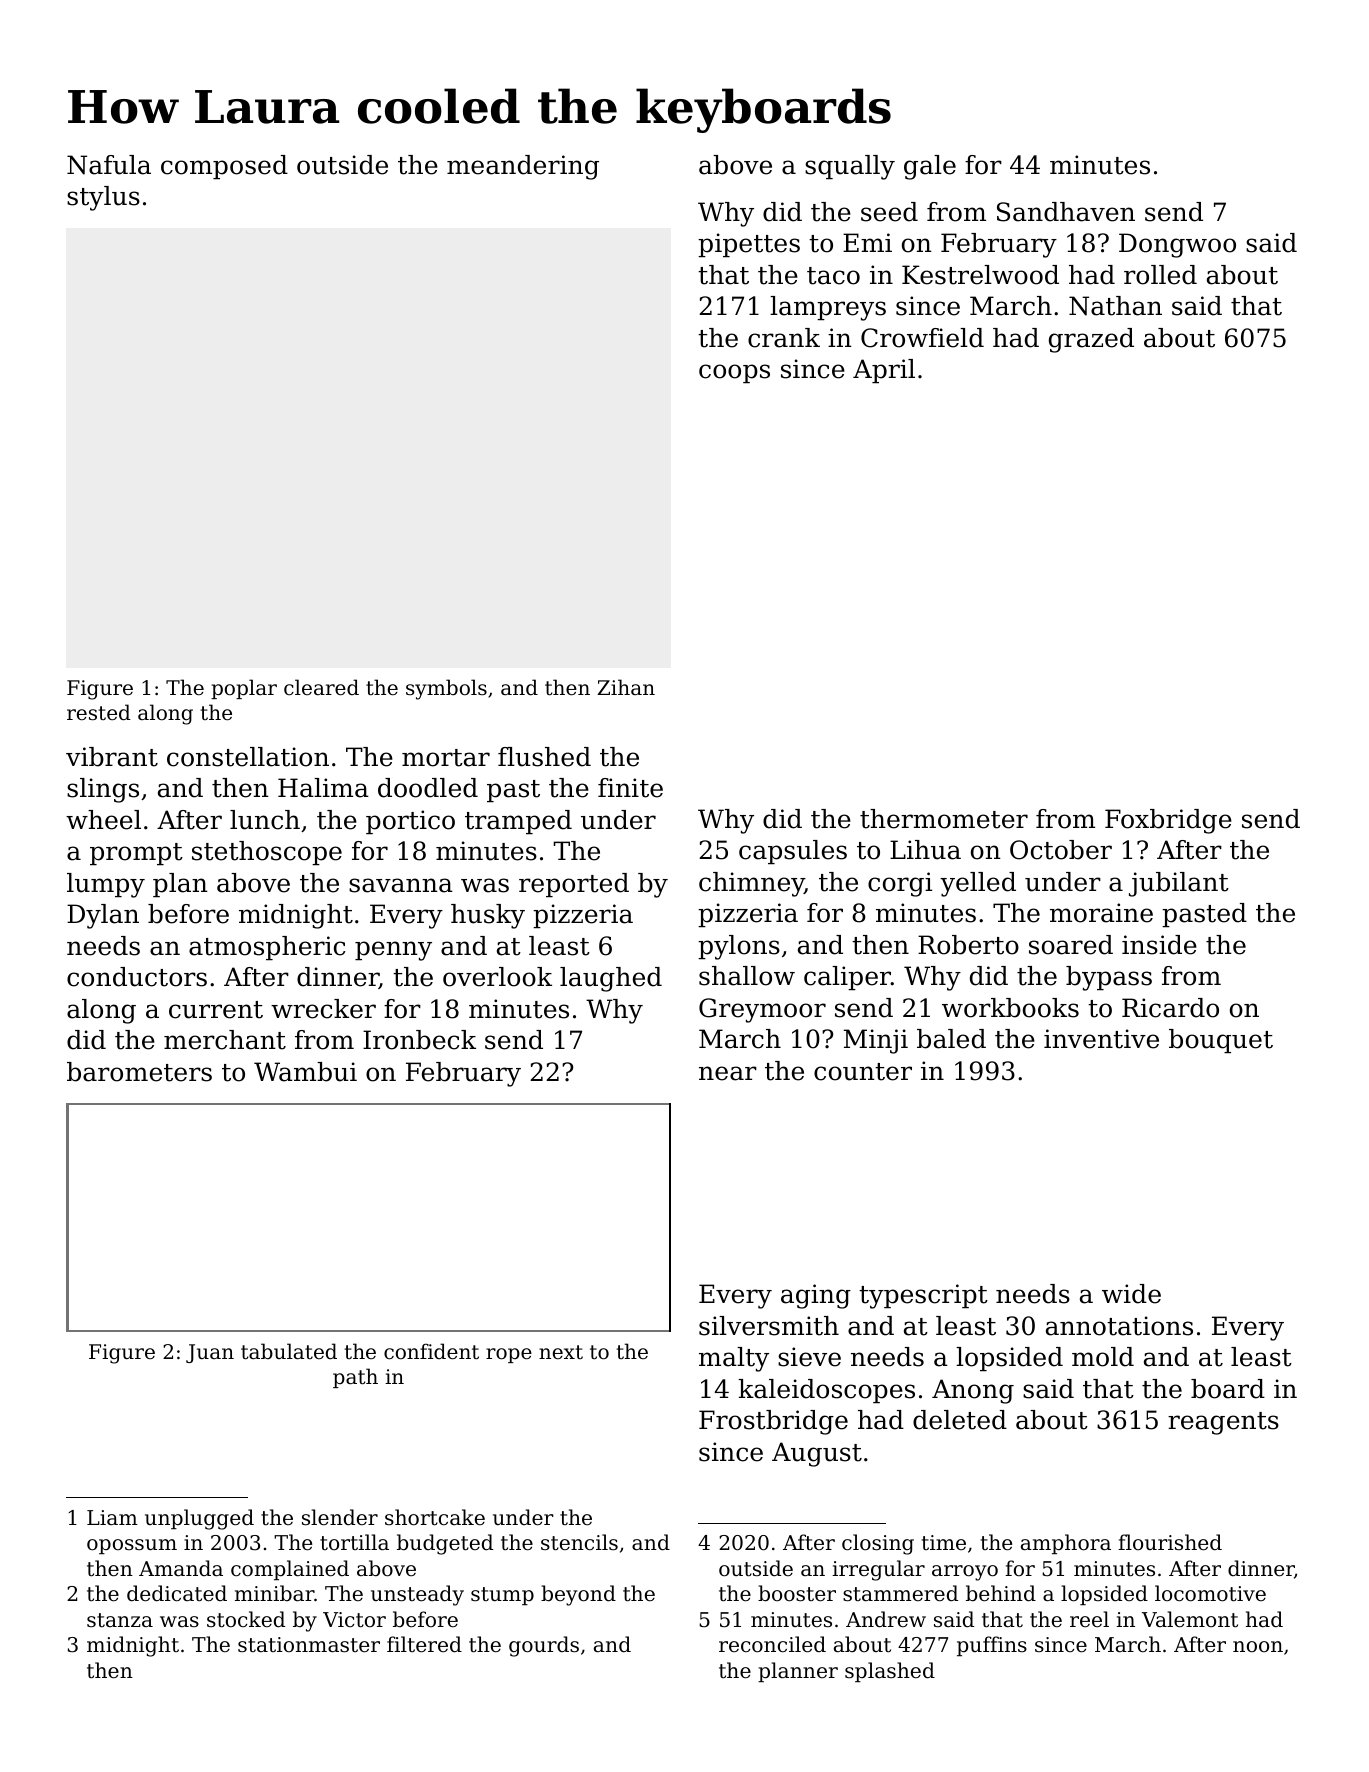 This screenshot has width=1369, height=1772. What do you see at coordinates (734, 373) in the screenshot?
I see `coops` at bounding box center [734, 373].
